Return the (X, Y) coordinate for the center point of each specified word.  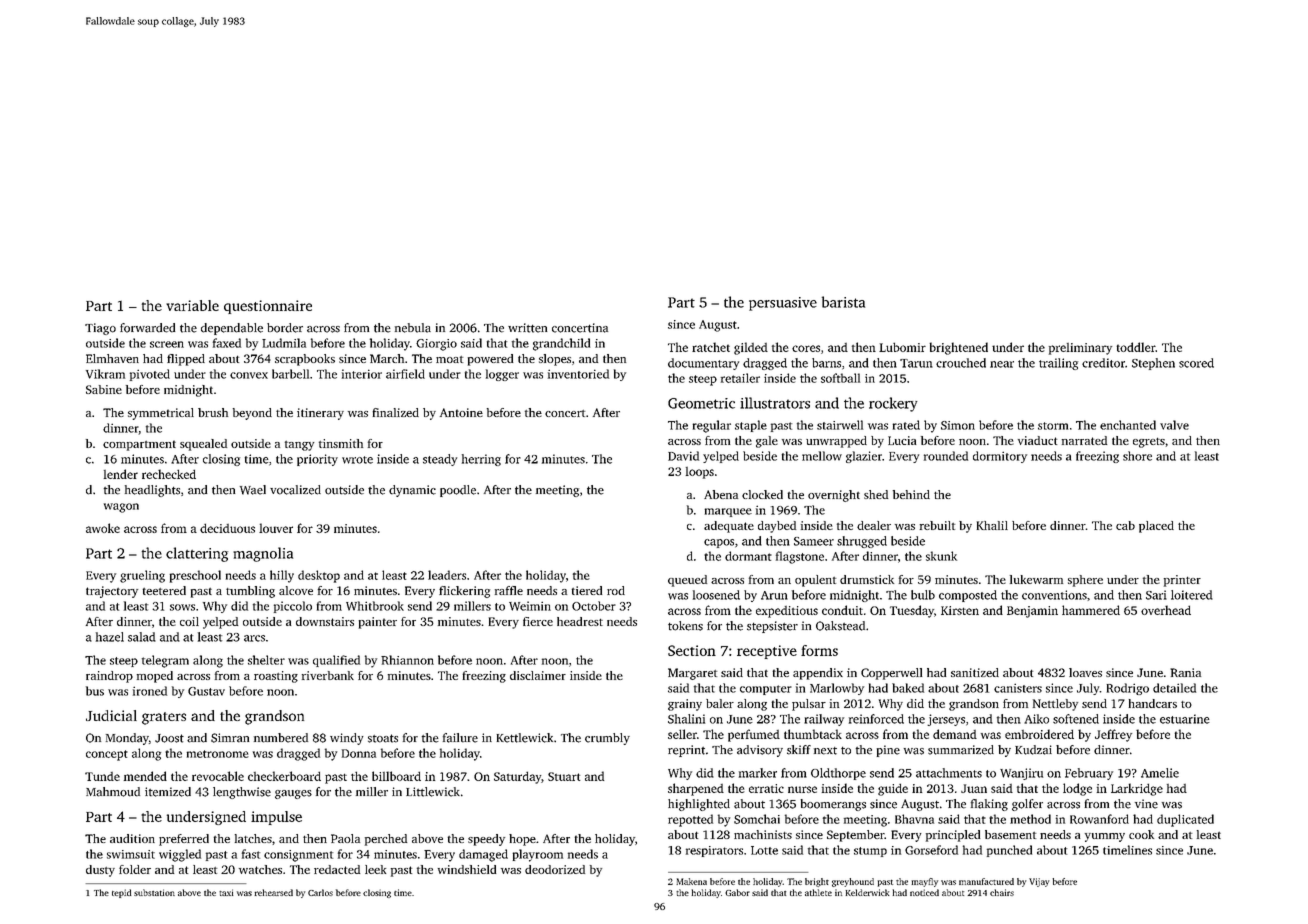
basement (1010, 834)
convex (249, 375)
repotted (690, 820)
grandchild (561, 344)
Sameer (814, 541)
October (594, 606)
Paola (345, 838)
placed (1156, 527)
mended (145, 776)
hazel (110, 637)
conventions (1054, 595)
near (1002, 364)
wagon (121, 508)
